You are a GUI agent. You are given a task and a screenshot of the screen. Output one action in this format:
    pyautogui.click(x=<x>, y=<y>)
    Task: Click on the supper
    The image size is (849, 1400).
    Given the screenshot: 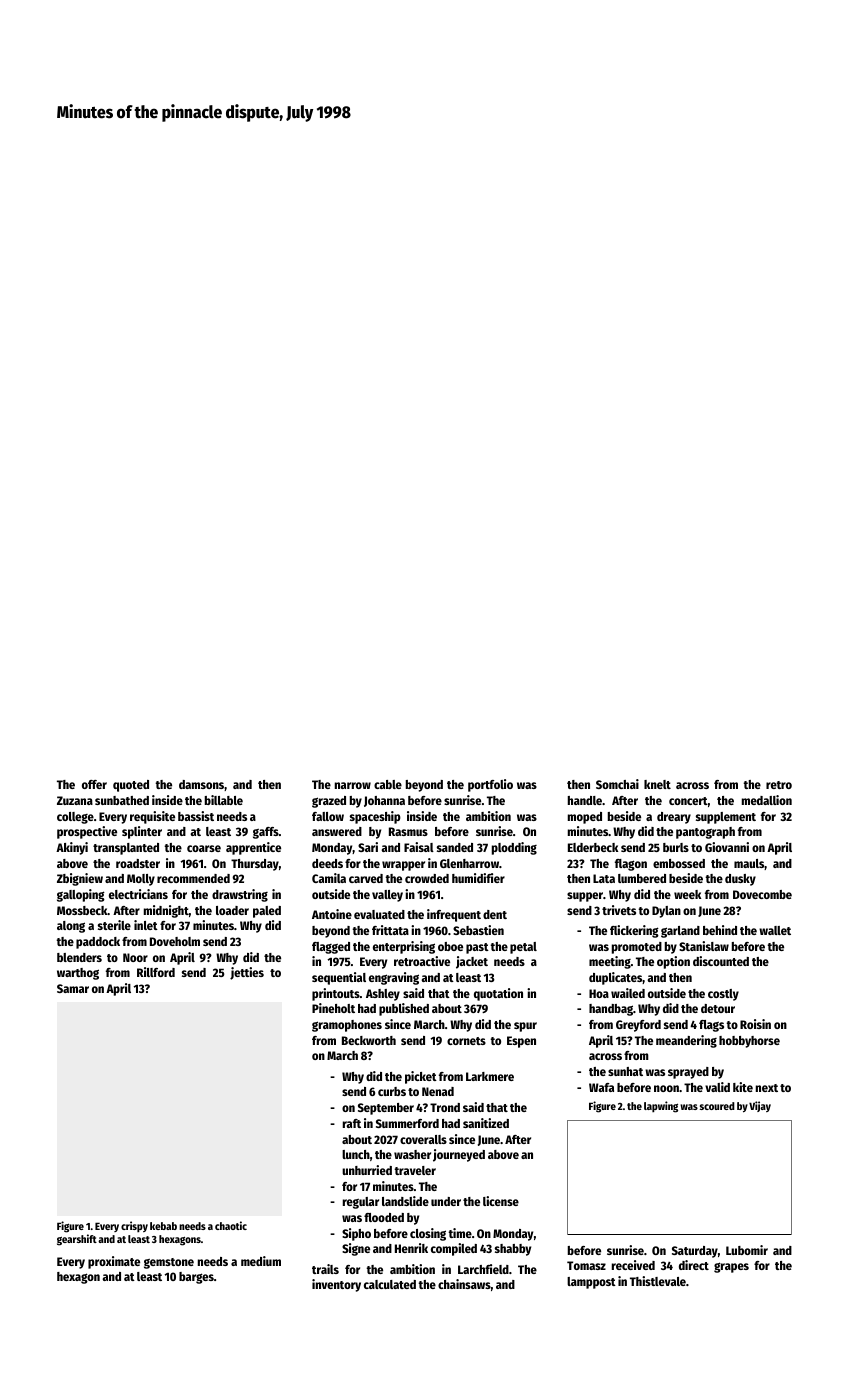 What is the action you would take?
    pyautogui.click(x=585, y=897)
